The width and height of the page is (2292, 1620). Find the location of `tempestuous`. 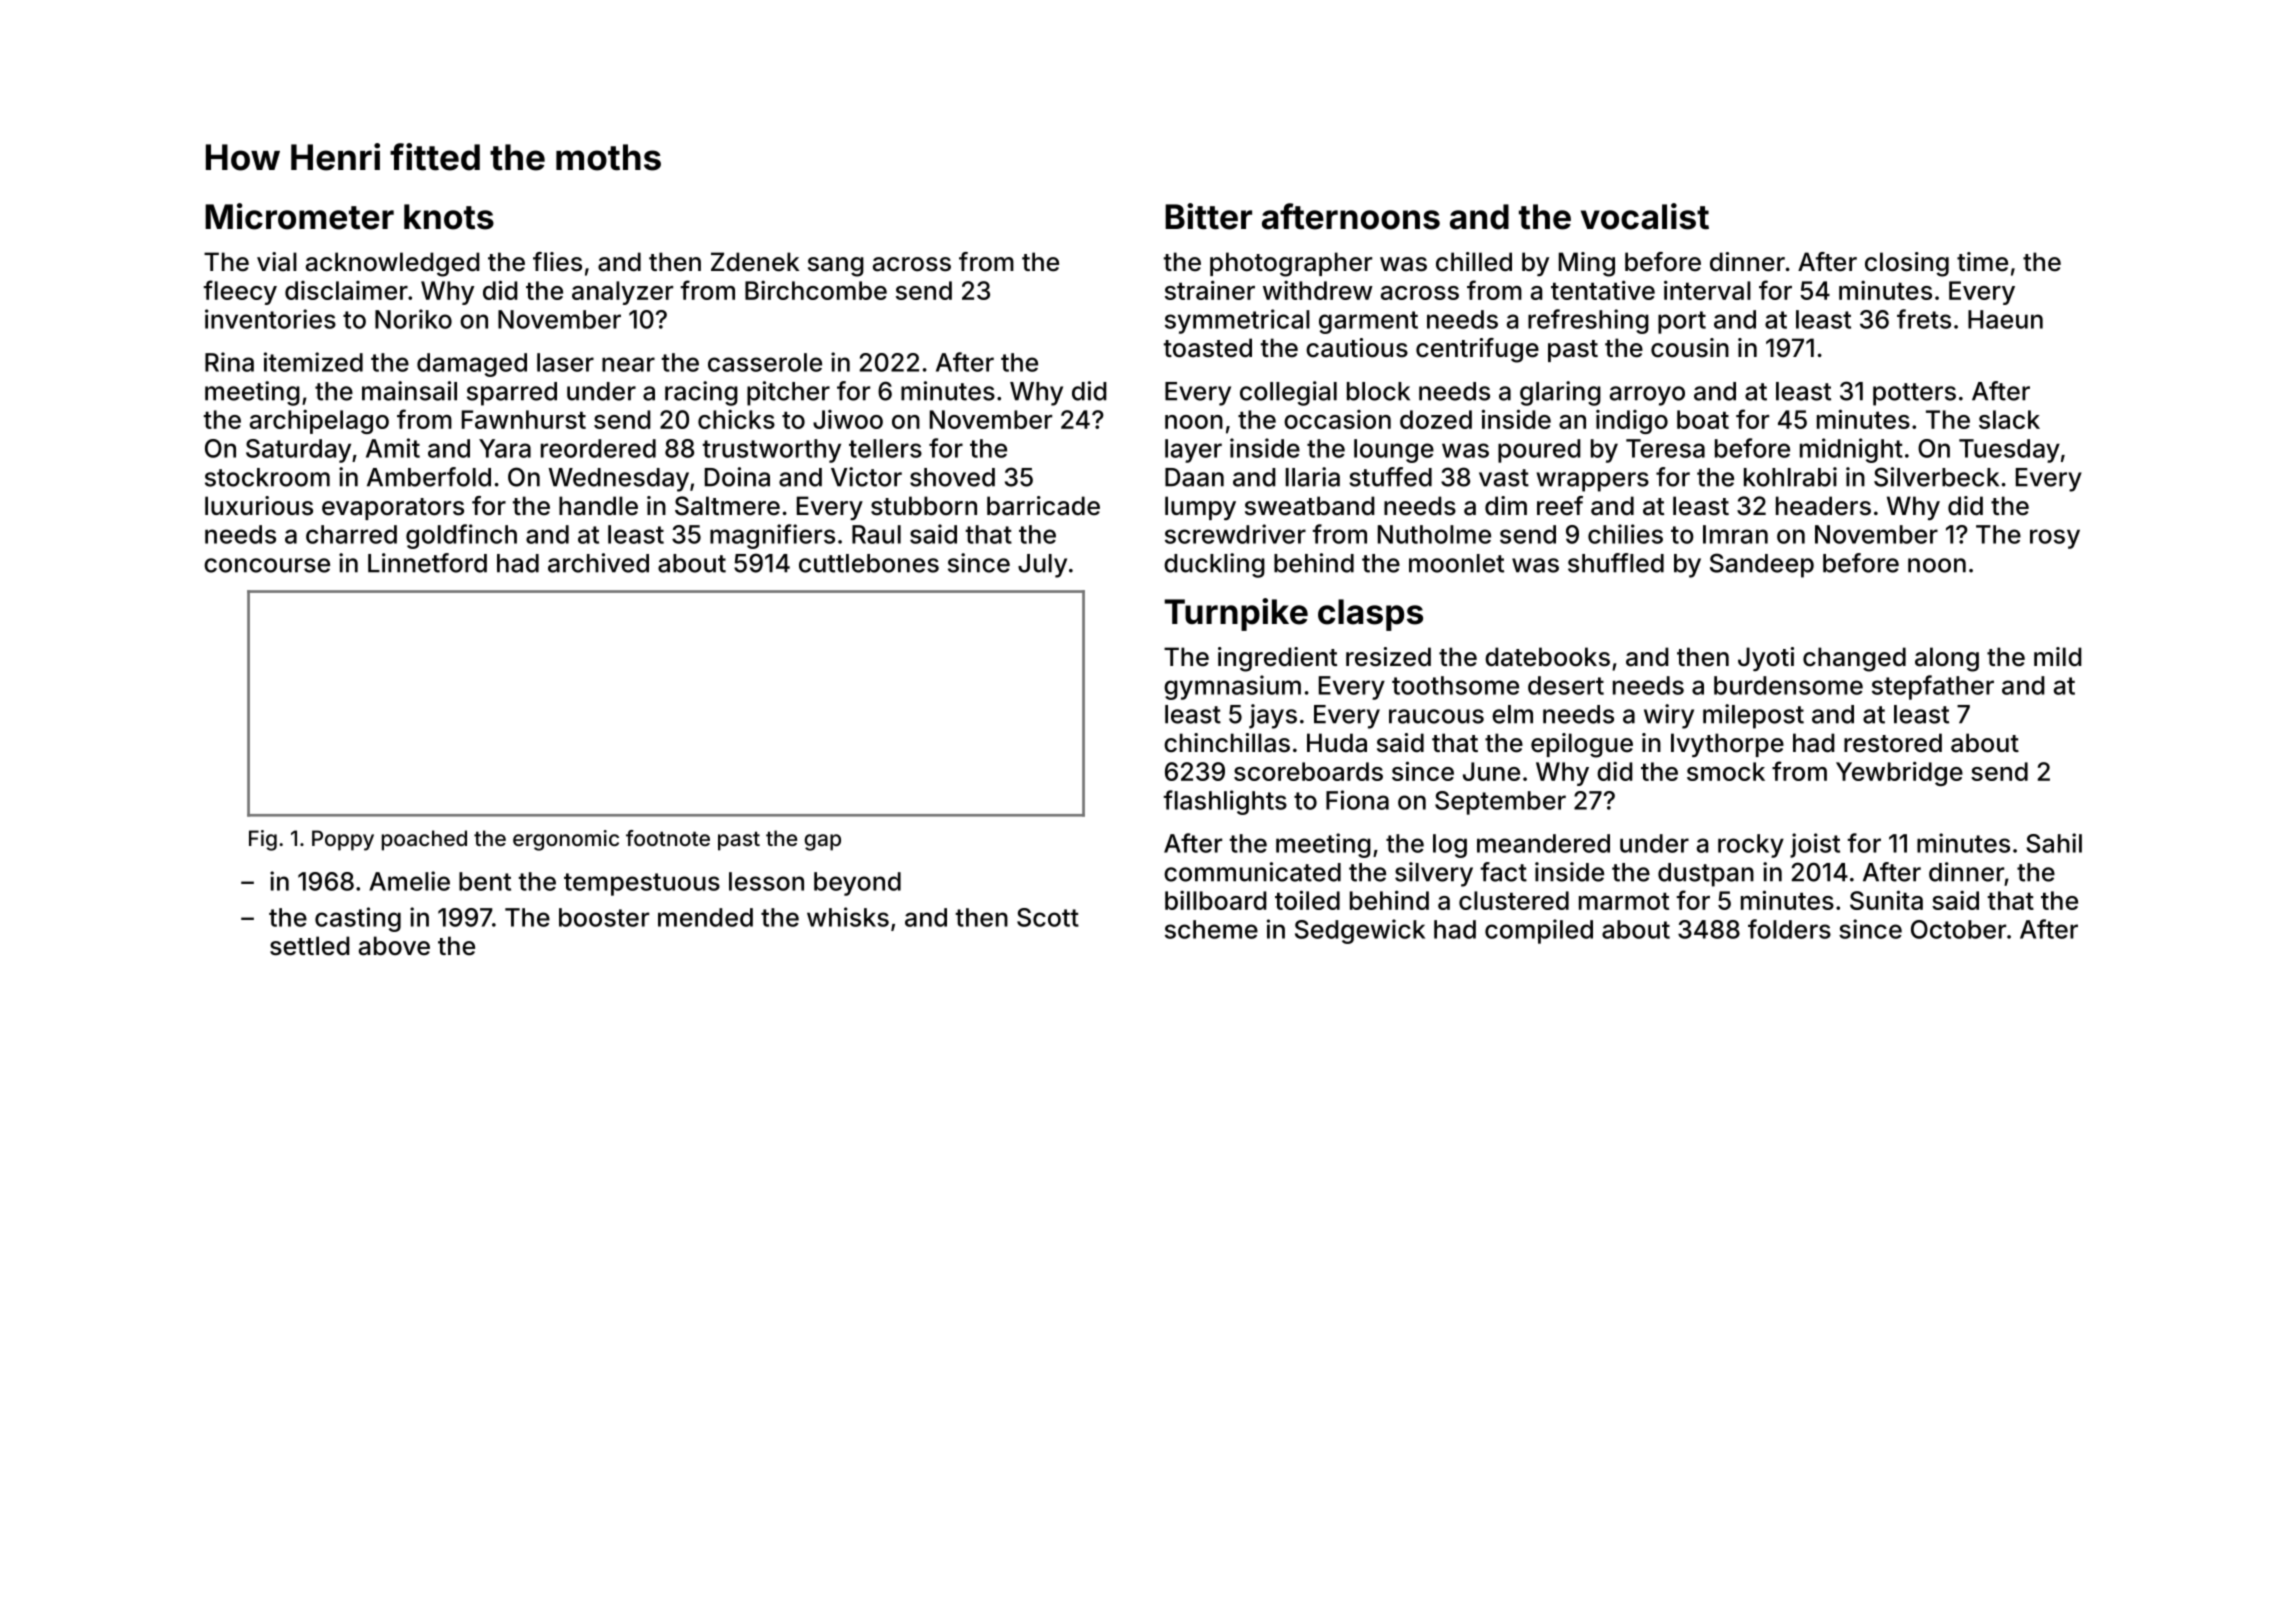

tempestuous is located at coordinates (642, 884).
